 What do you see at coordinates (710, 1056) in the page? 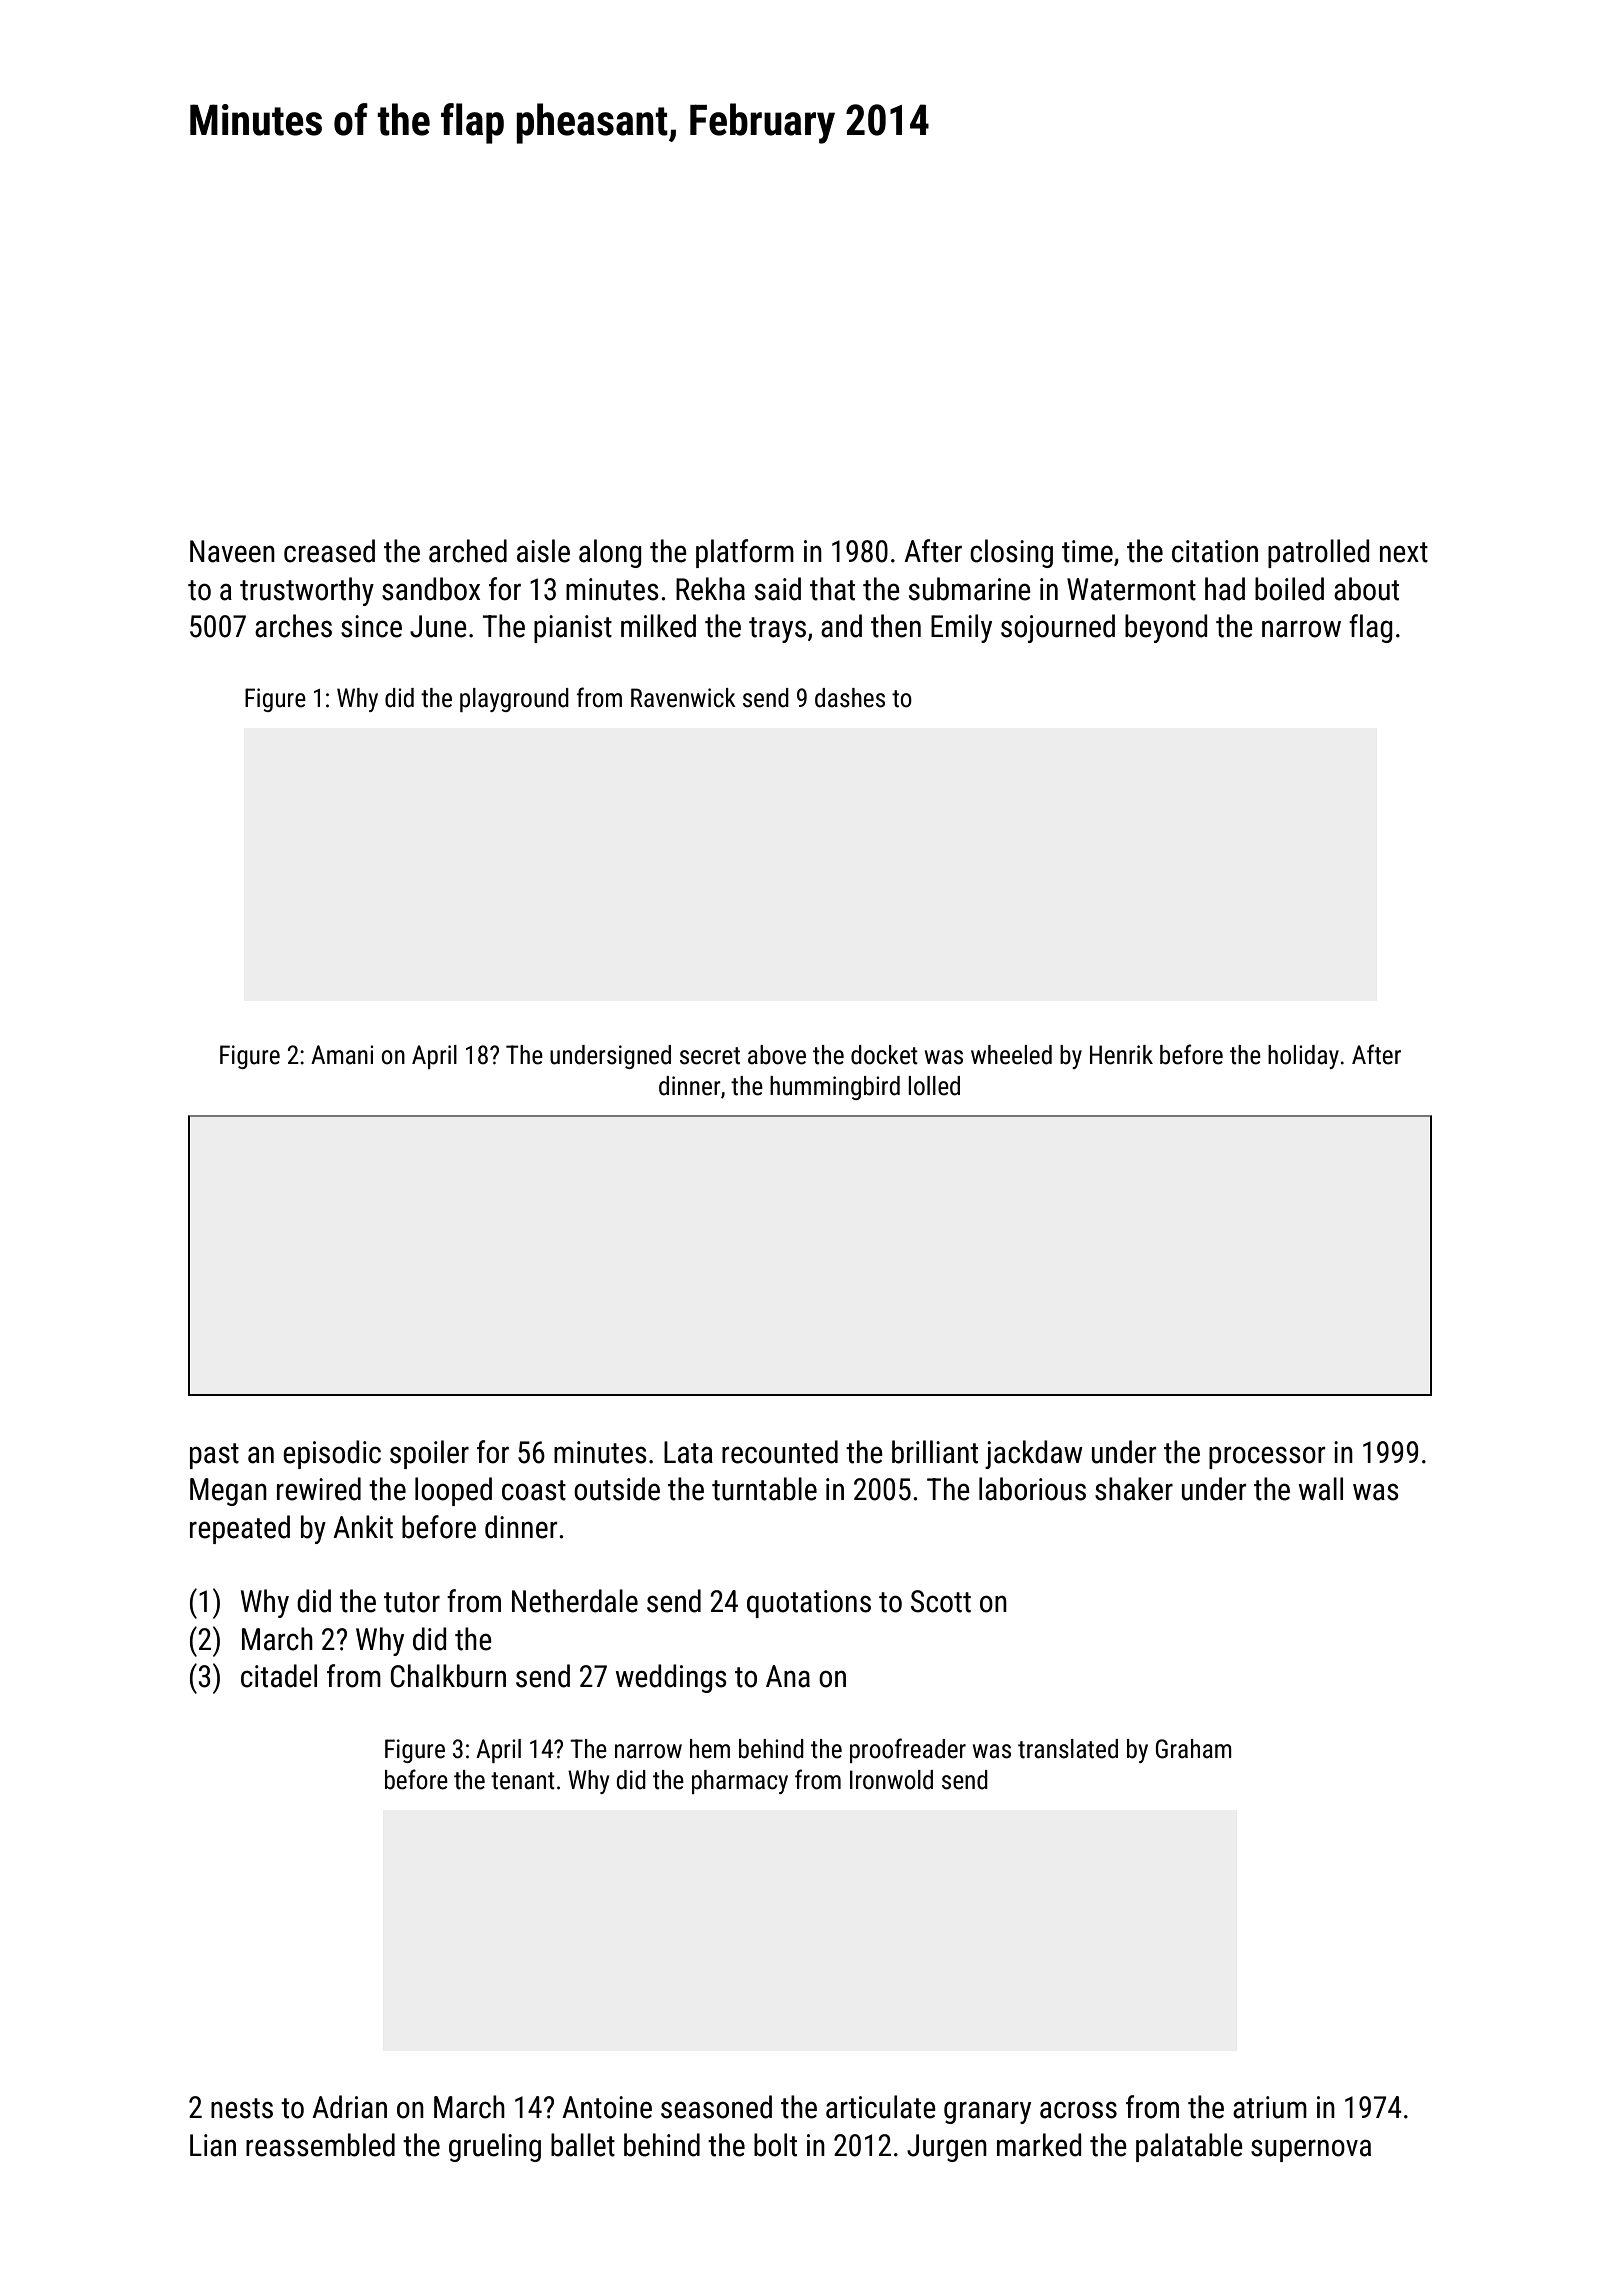
I see `secret` at bounding box center [710, 1056].
